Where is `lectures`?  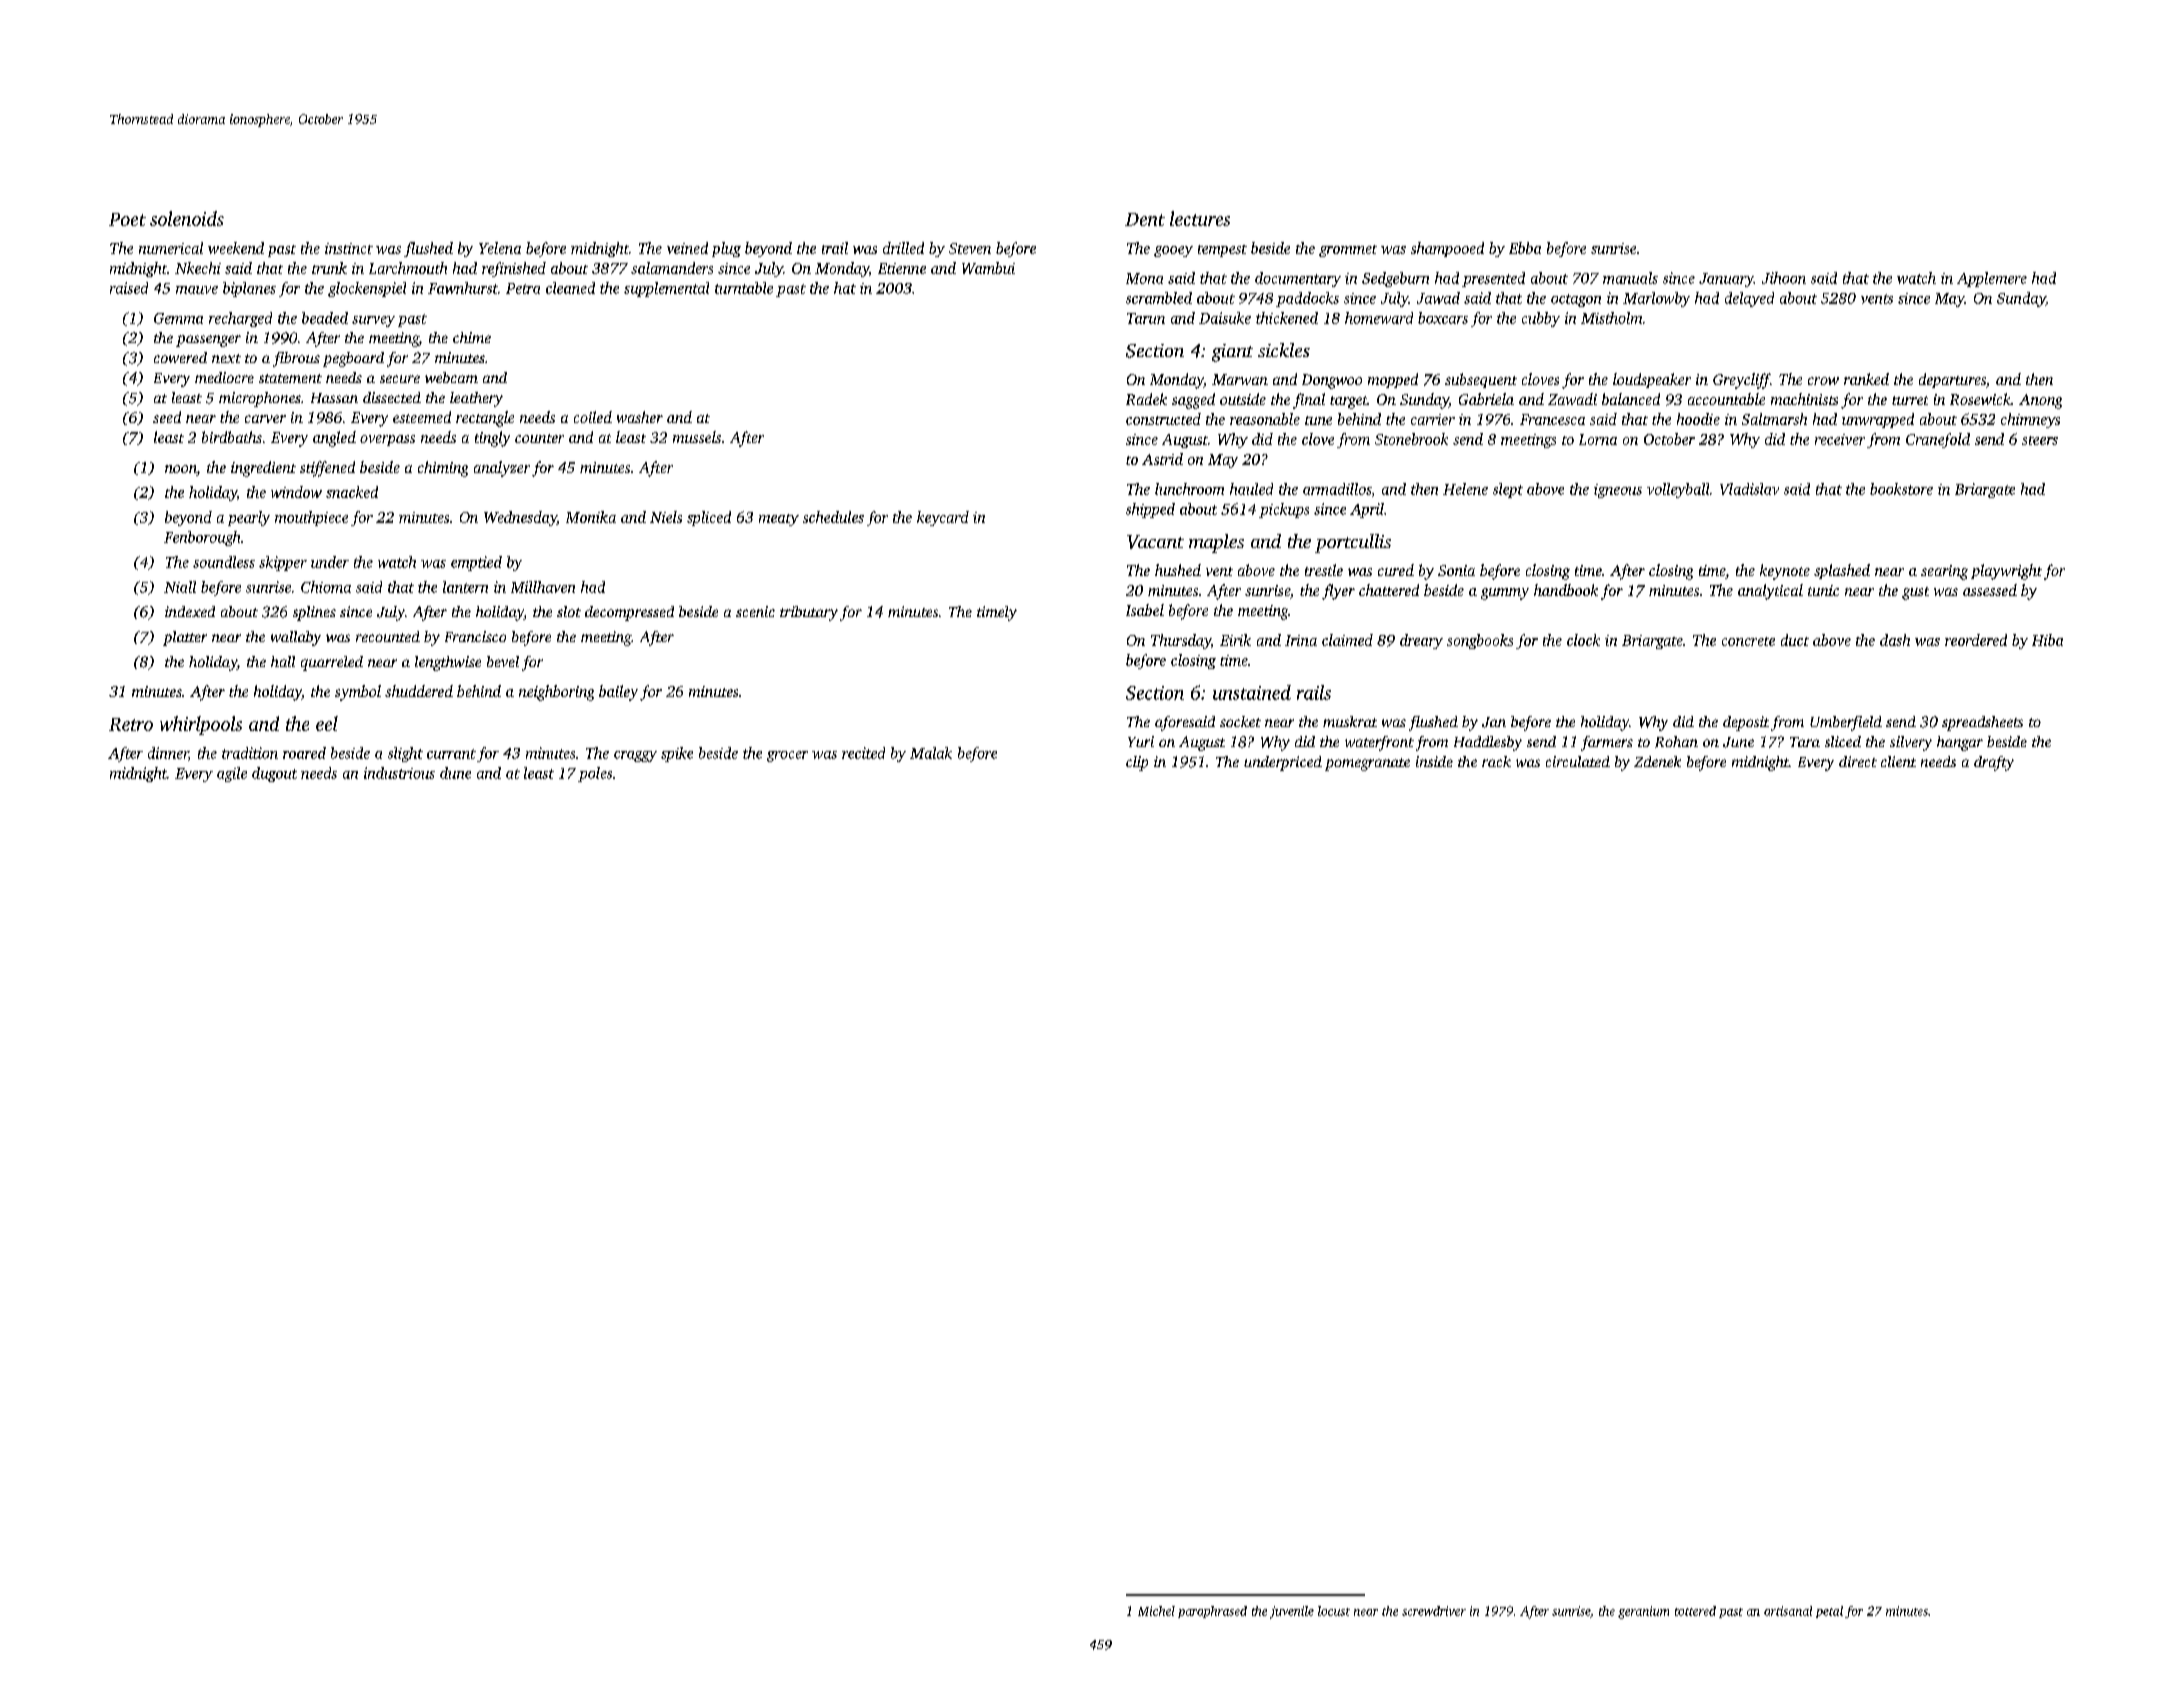
lectures is located at coordinates (1200, 218).
